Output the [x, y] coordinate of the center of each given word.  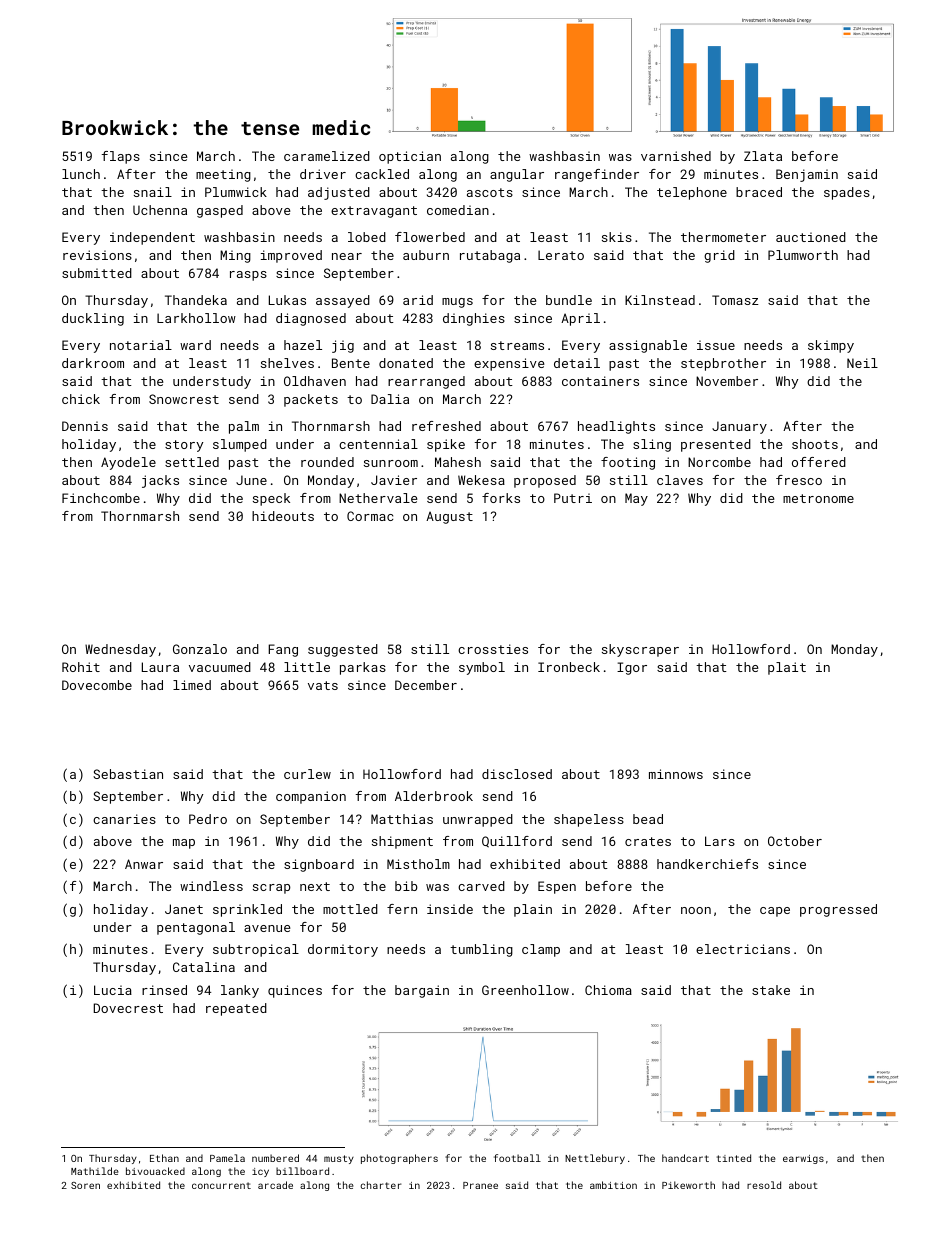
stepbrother [723, 364]
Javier [394, 480]
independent [152, 238]
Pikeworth [688, 1185]
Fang [283, 650]
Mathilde [95, 1171]
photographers [399, 1159]
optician [410, 157]
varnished [676, 156]
